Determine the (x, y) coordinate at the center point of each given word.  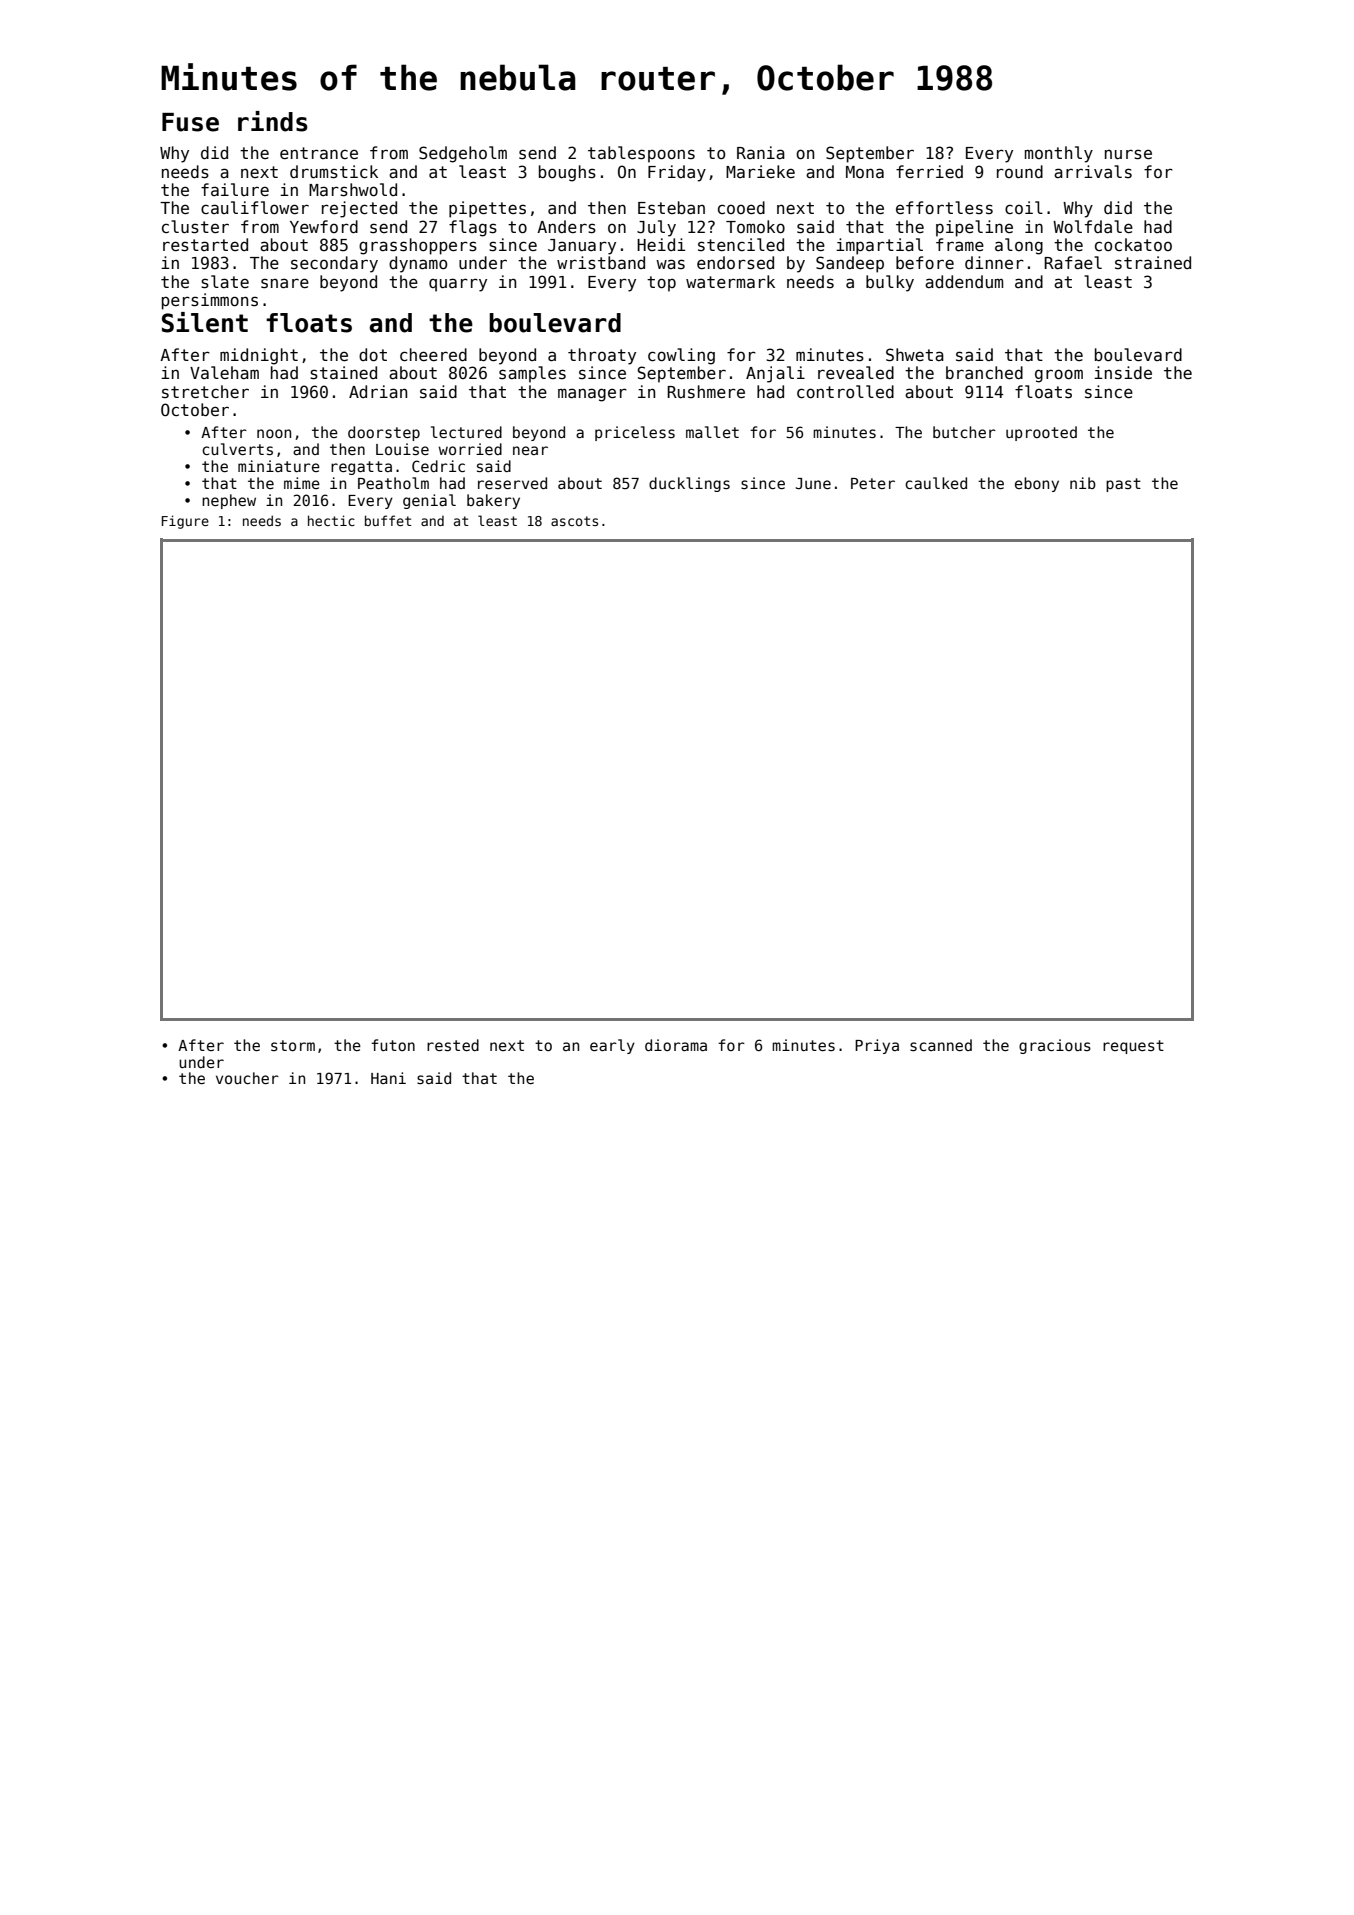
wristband (601, 263)
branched (984, 372)
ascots (574, 521)
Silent (205, 322)
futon (393, 1045)
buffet (388, 520)
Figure (185, 522)
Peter (873, 483)
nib (1083, 483)
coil (1024, 207)
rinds (273, 121)
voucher (247, 1078)
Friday (677, 173)
